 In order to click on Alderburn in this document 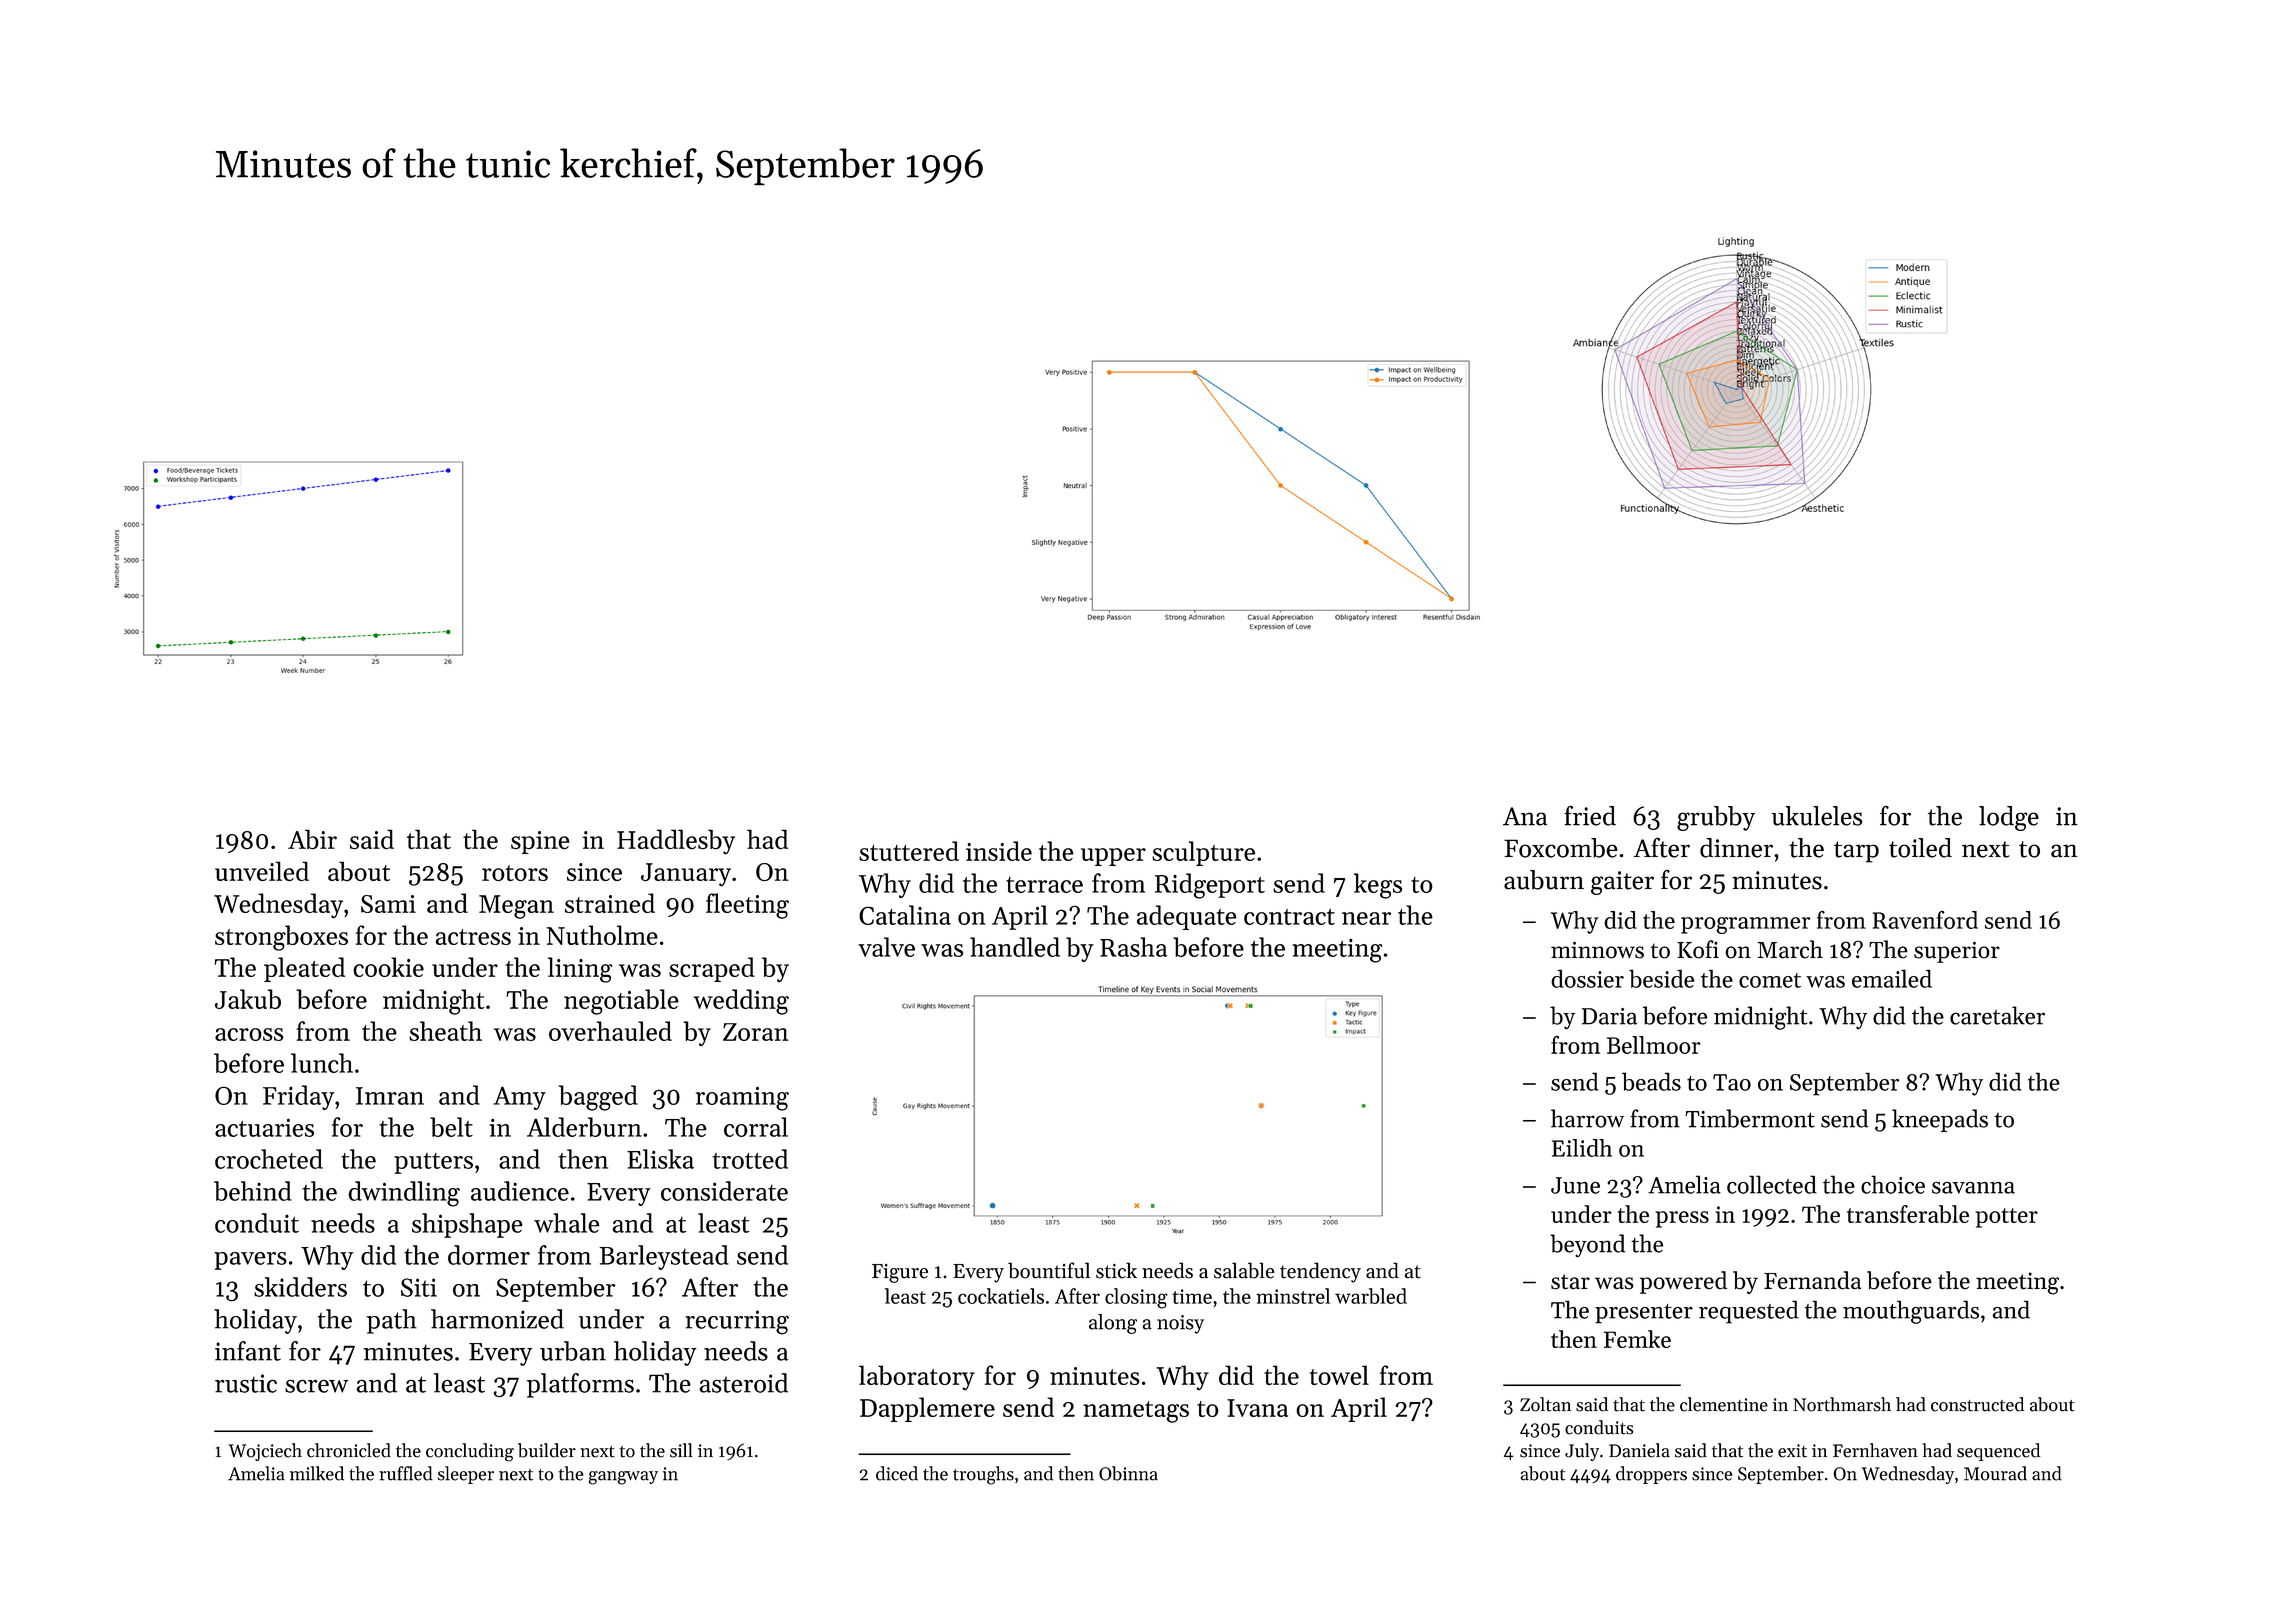, I will do `click(584, 1127)`.
